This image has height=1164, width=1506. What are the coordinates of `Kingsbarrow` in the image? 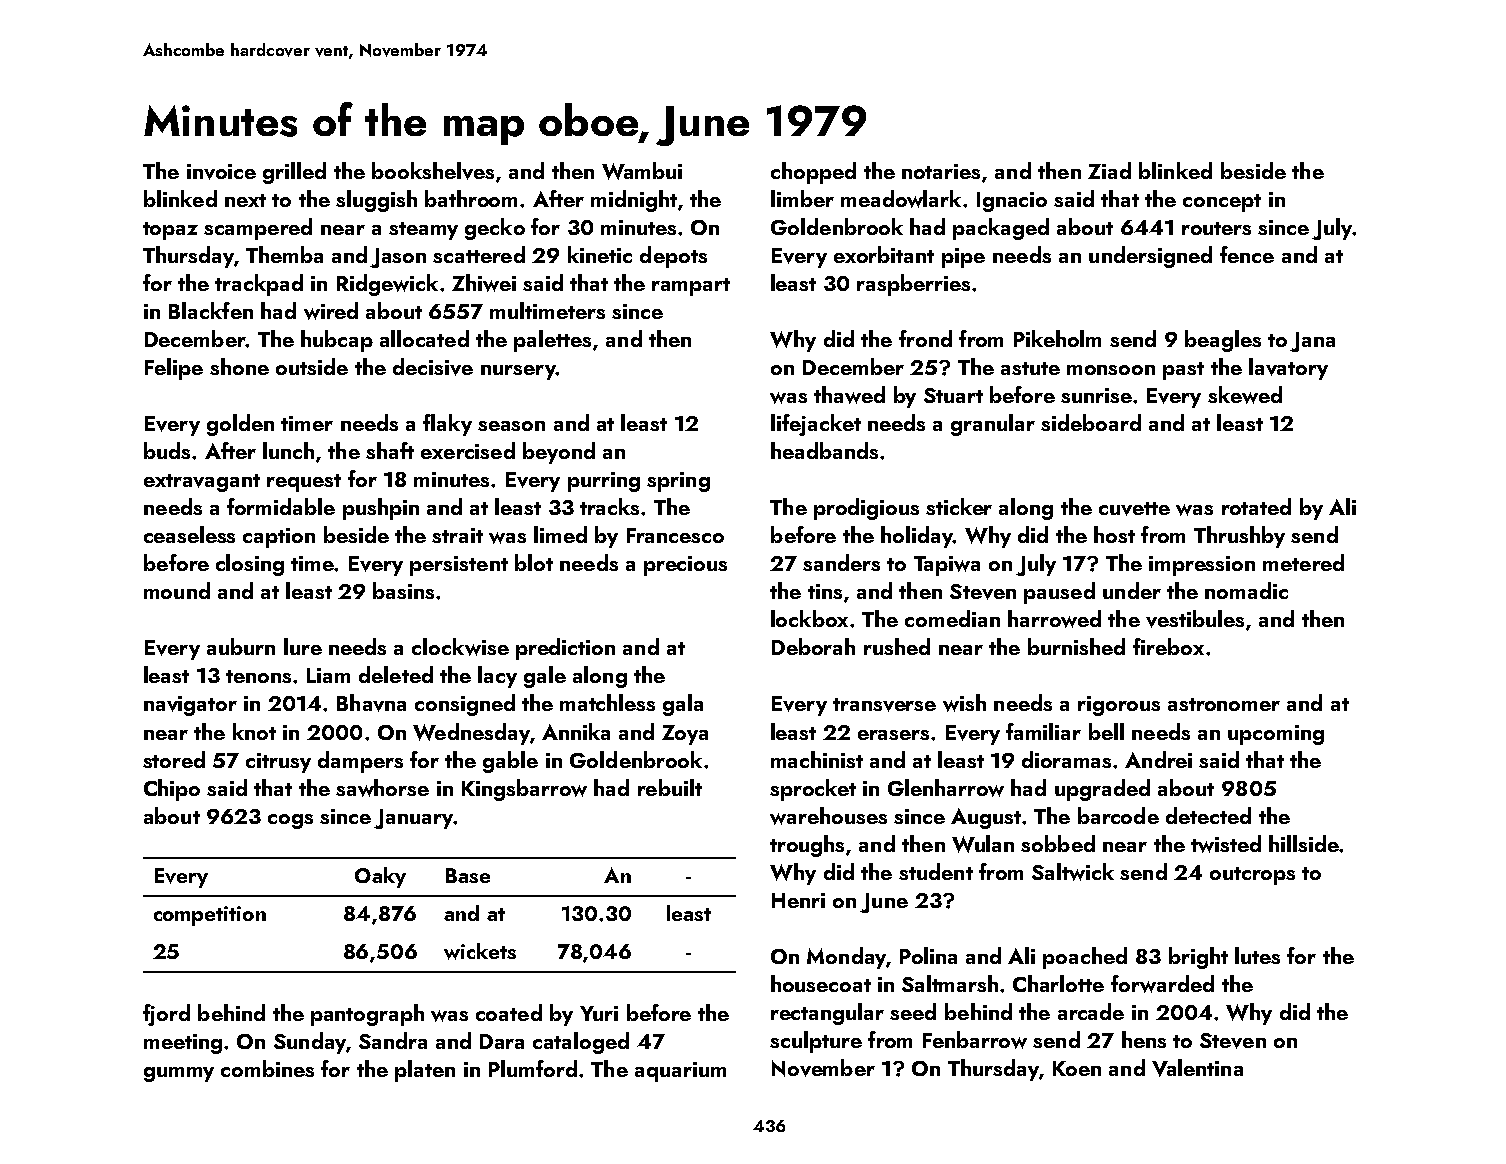 It's located at (524, 790).
